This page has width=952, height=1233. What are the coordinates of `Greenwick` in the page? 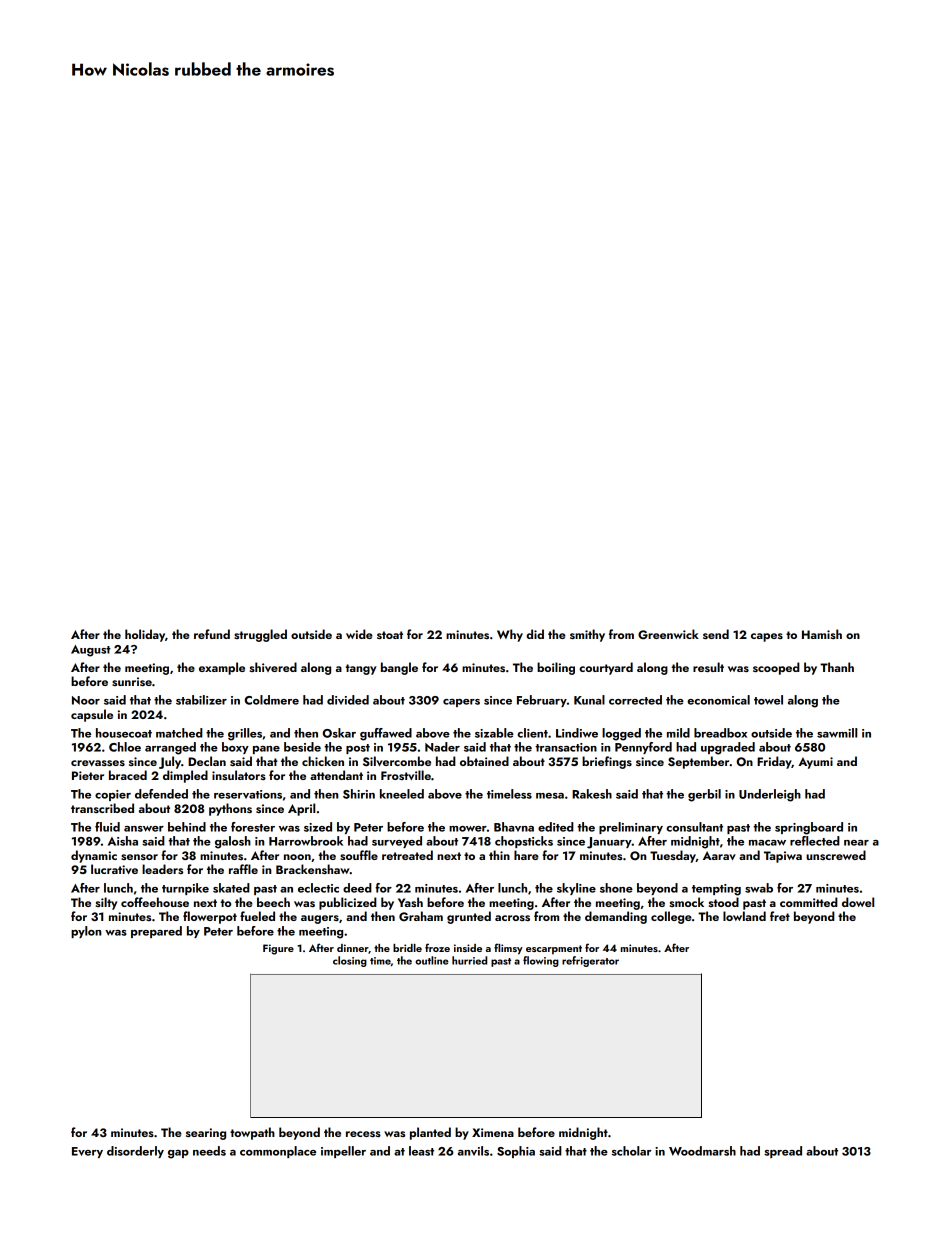 It's located at (668, 634).
